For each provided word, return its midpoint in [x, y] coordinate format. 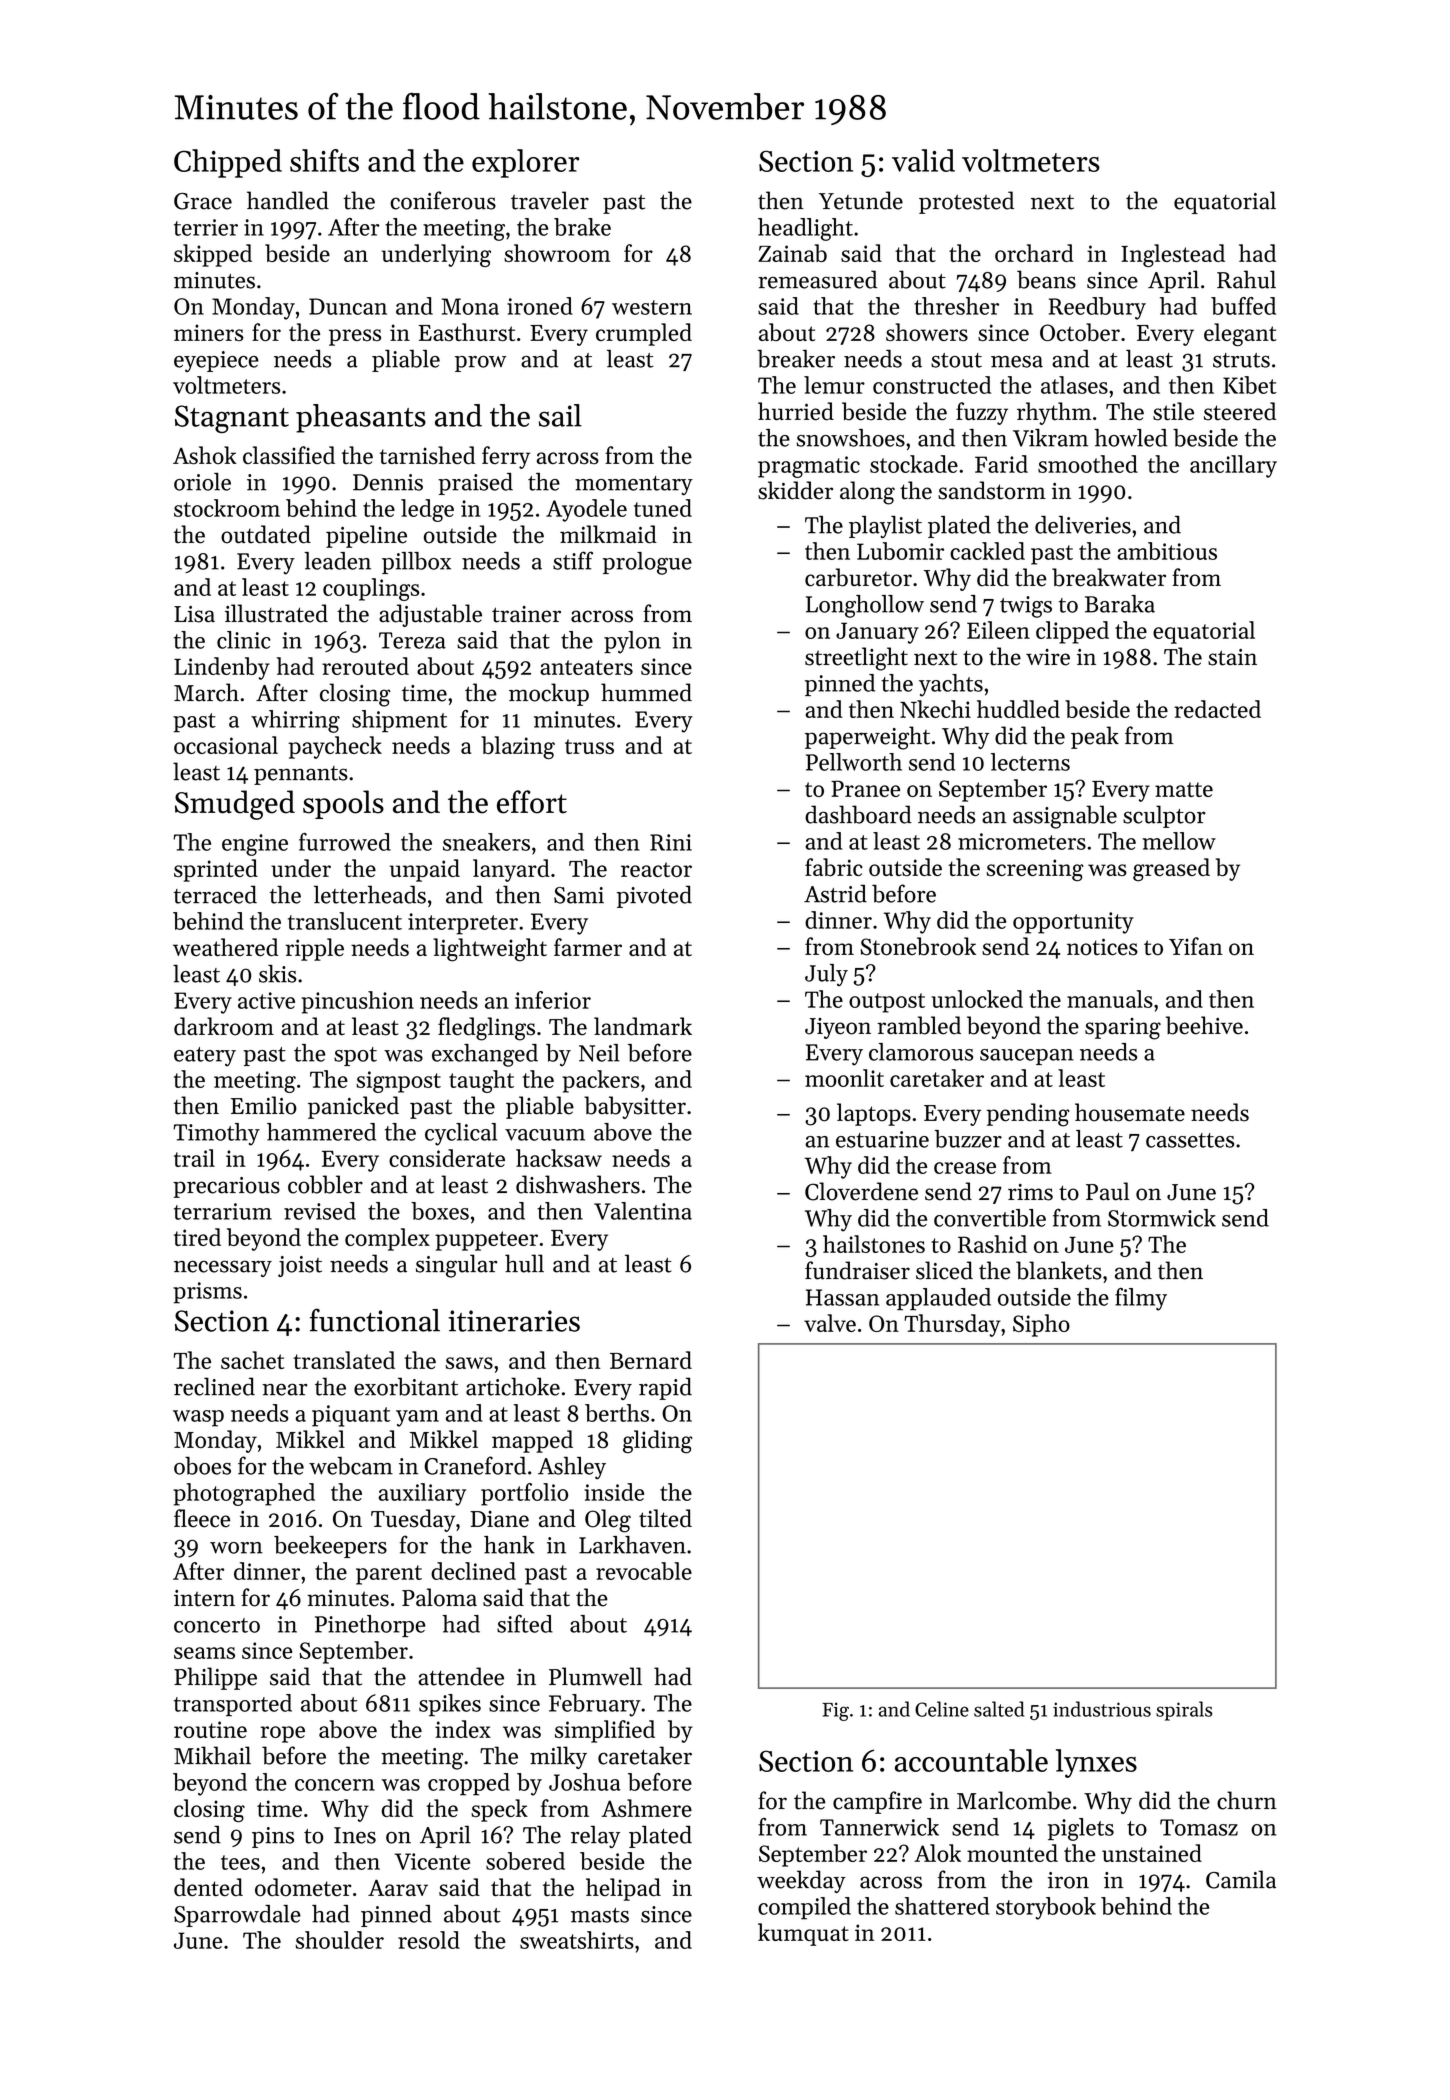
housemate [1130, 1112]
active [266, 1000]
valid [923, 160]
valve [830, 1323]
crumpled [644, 334]
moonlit [844, 1078]
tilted [665, 1518]
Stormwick [1162, 1218]
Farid [1001, 464]
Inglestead [1173, 255]
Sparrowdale [237, 1916]
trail [194, 1158]
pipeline [366, 536]
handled [288, 200]
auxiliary [422, 1494]
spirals [1184, 1711]
